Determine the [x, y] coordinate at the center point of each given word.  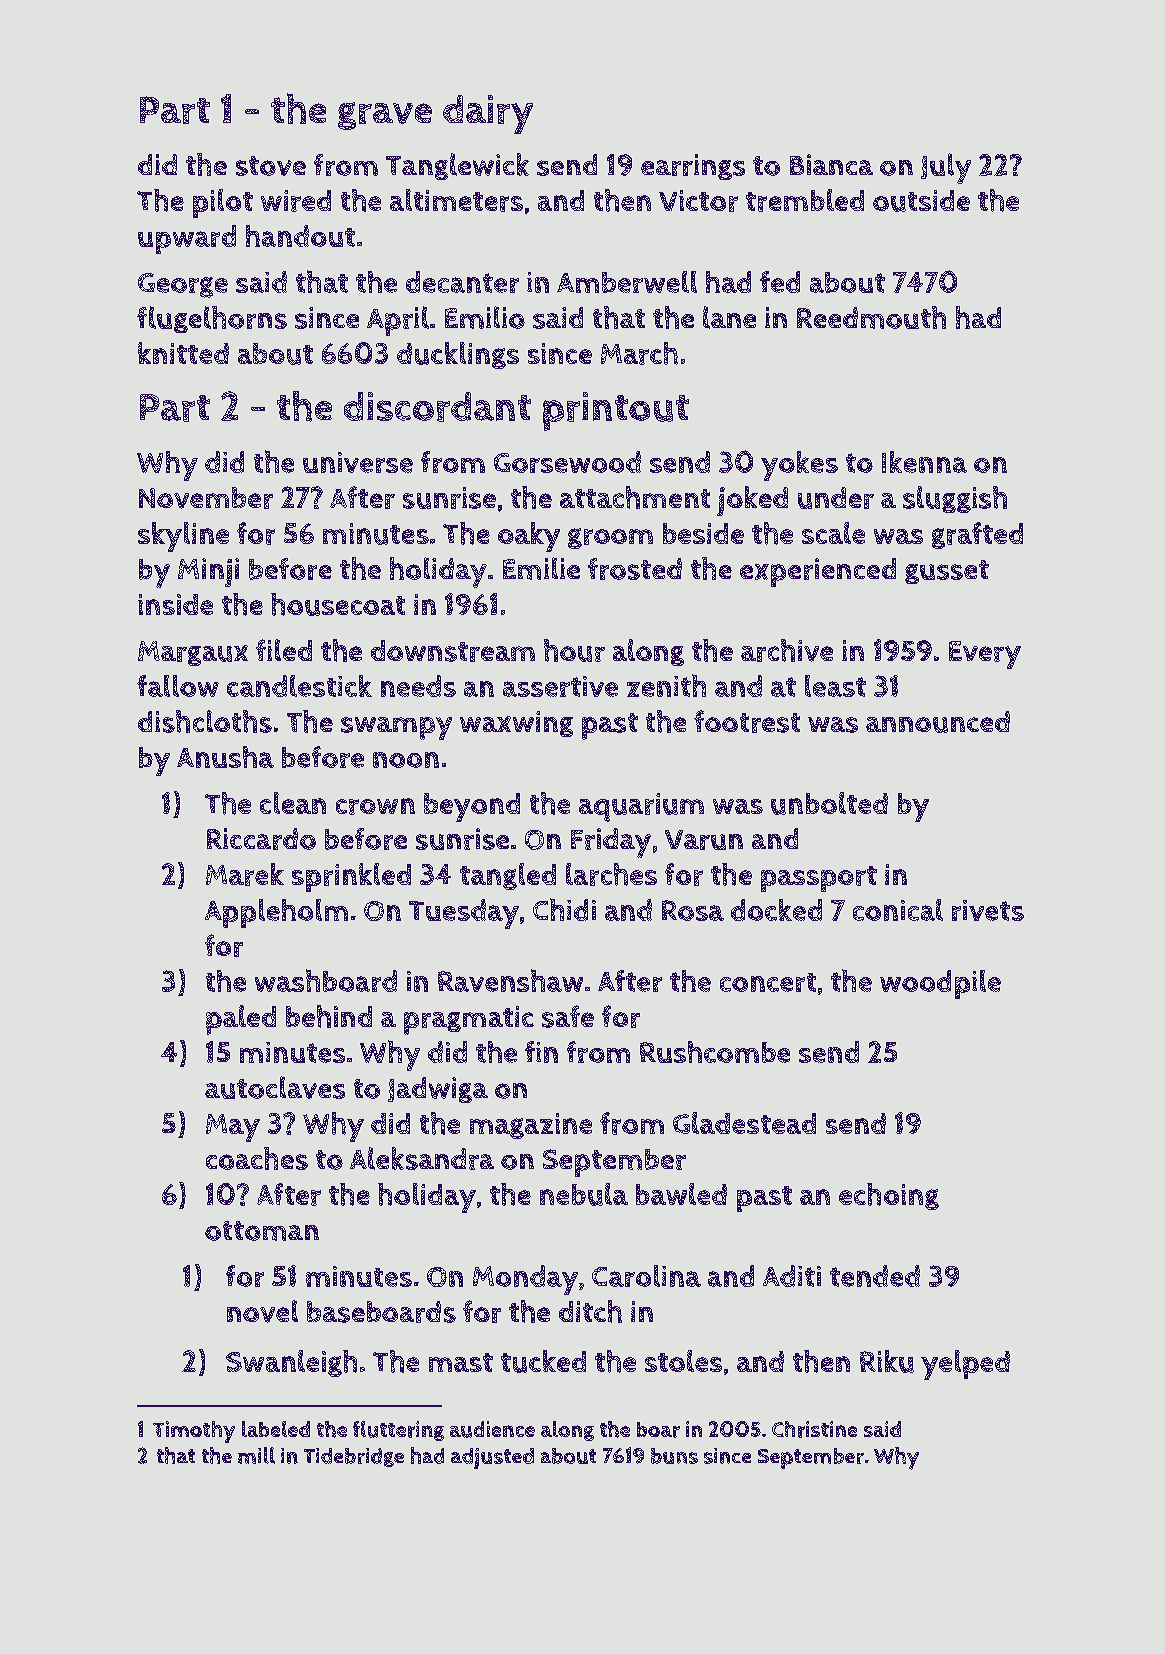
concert [768, 982]
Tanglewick [457, 166]
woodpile [940, 984]
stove [271, 166]
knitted [183, 353]
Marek [245, 874]
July [946, 168]
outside [921, 201]
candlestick [299, 686]
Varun [704, 840]
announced [938, 722]
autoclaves [275, 1087]
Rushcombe [715, 1052]
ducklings [458, 355]
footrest [747, 721]
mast [461, 1362]
